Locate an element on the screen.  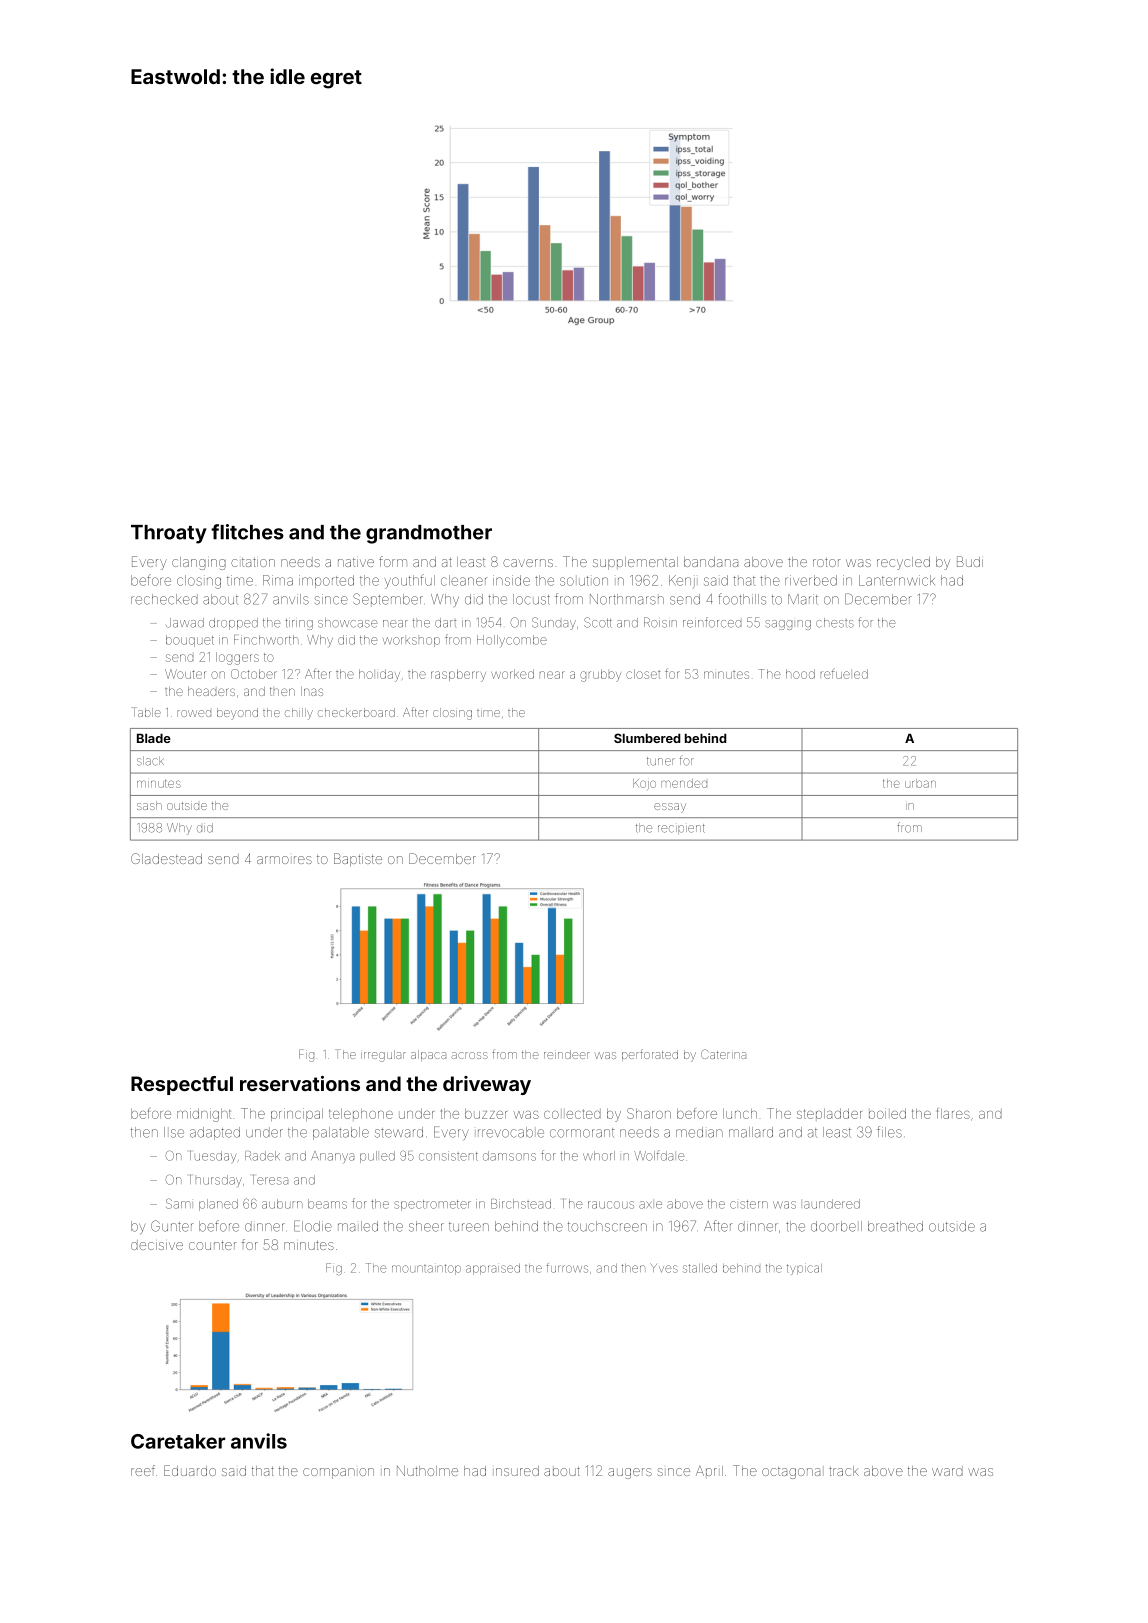
adapted is located at coordinates (215, 1133).
